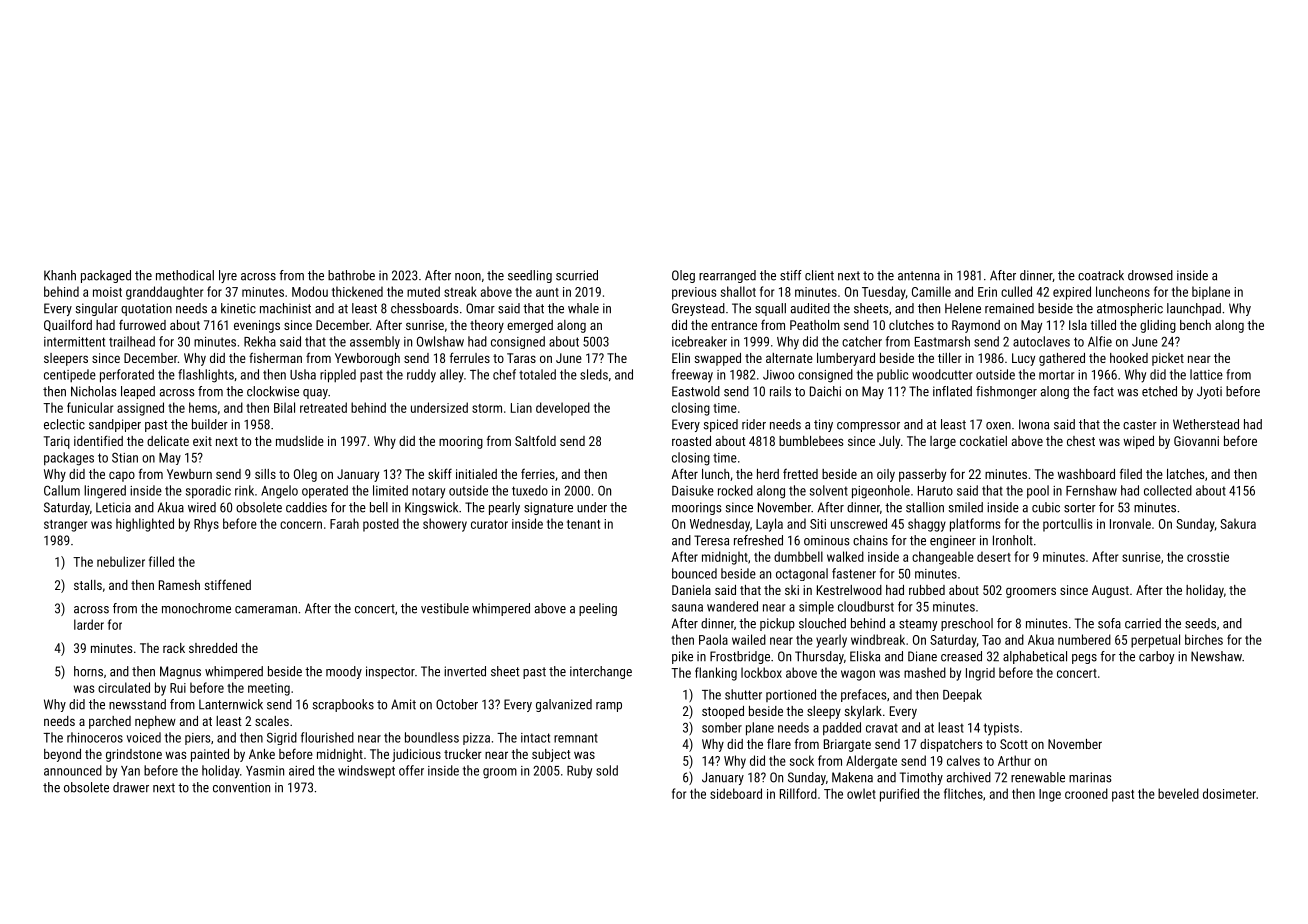 This screenshot has height=924, width=1308. What do you see at coordinates (89, 624) in the screenshot?
I see `larder` at bounding box center [89, 624].
